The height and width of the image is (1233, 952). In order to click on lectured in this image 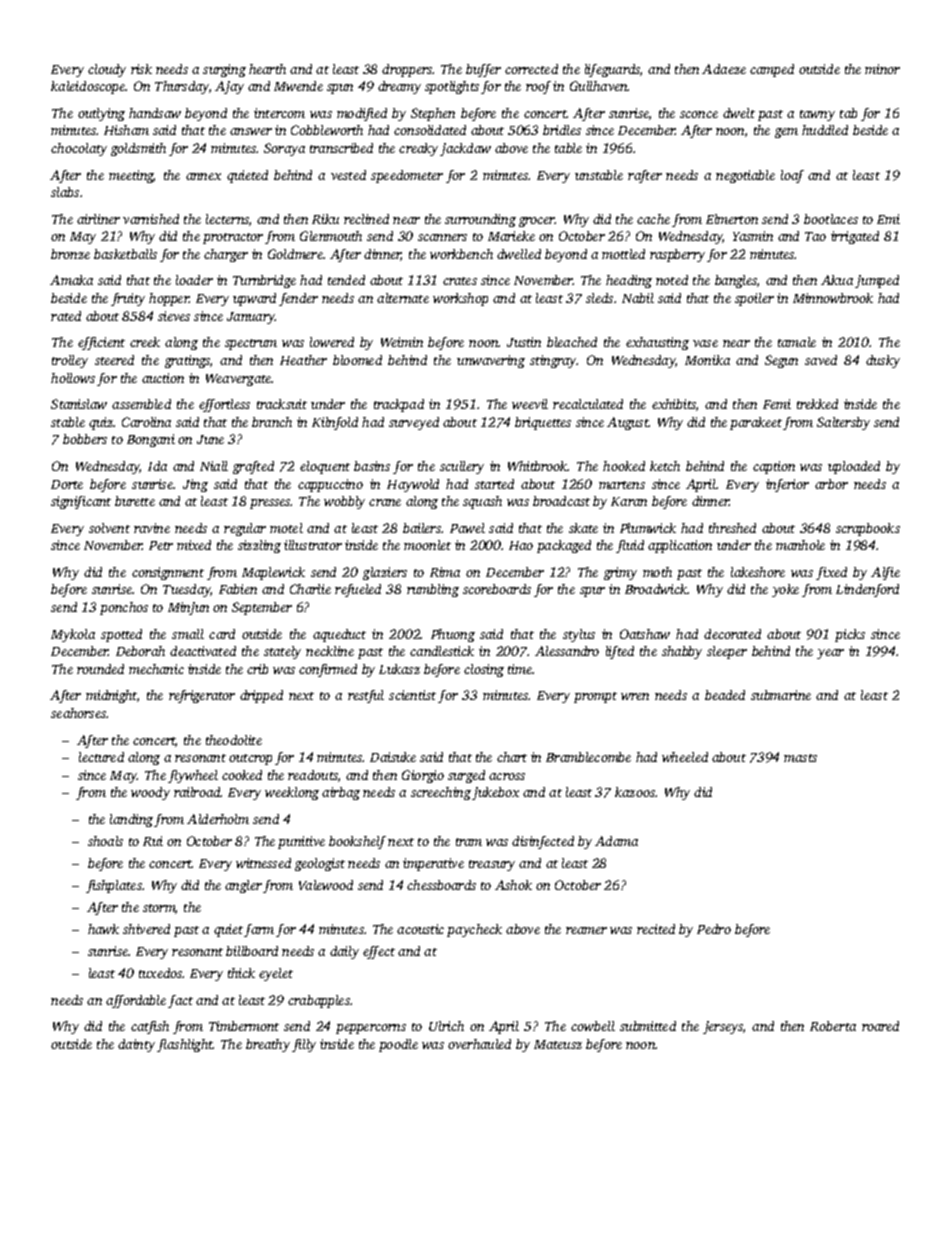, I will do `click(101, 757)`.
